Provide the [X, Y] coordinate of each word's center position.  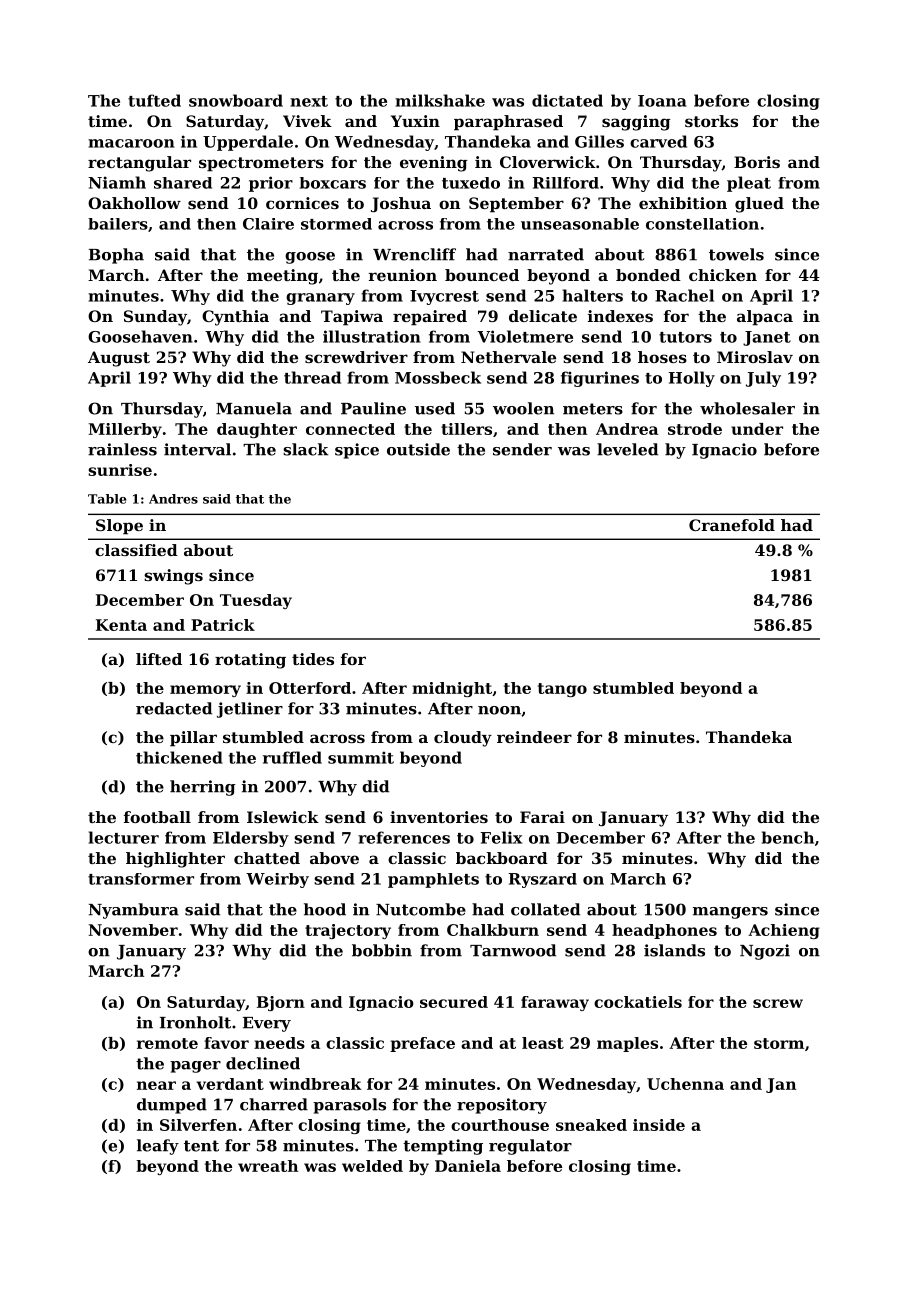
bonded [648, 275]
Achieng [784, 931]
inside [659, 1125]
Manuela [254, 408]
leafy [158, 1147]
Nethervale [508, 357]
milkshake [440, 100]
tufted [154, 100]
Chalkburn [493, 930]
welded [372, 1166]
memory [205, 691]
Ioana [662, 101]
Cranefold [732, 525]
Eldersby [251, 839]
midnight [452, 689]
